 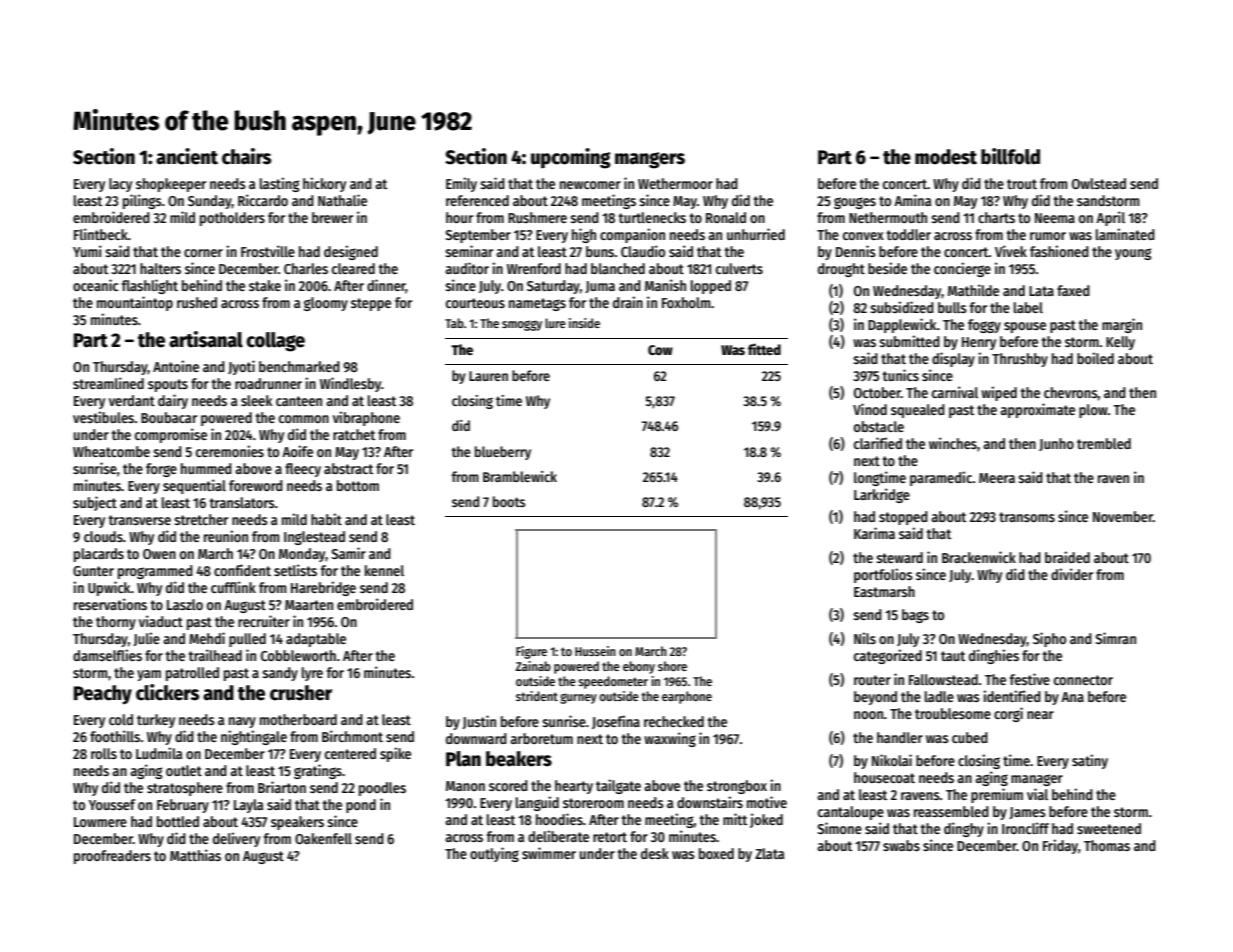 What do you see at coordinates (246, 156) in the page?
I see `chairs` at bounding box center [246, 156].
